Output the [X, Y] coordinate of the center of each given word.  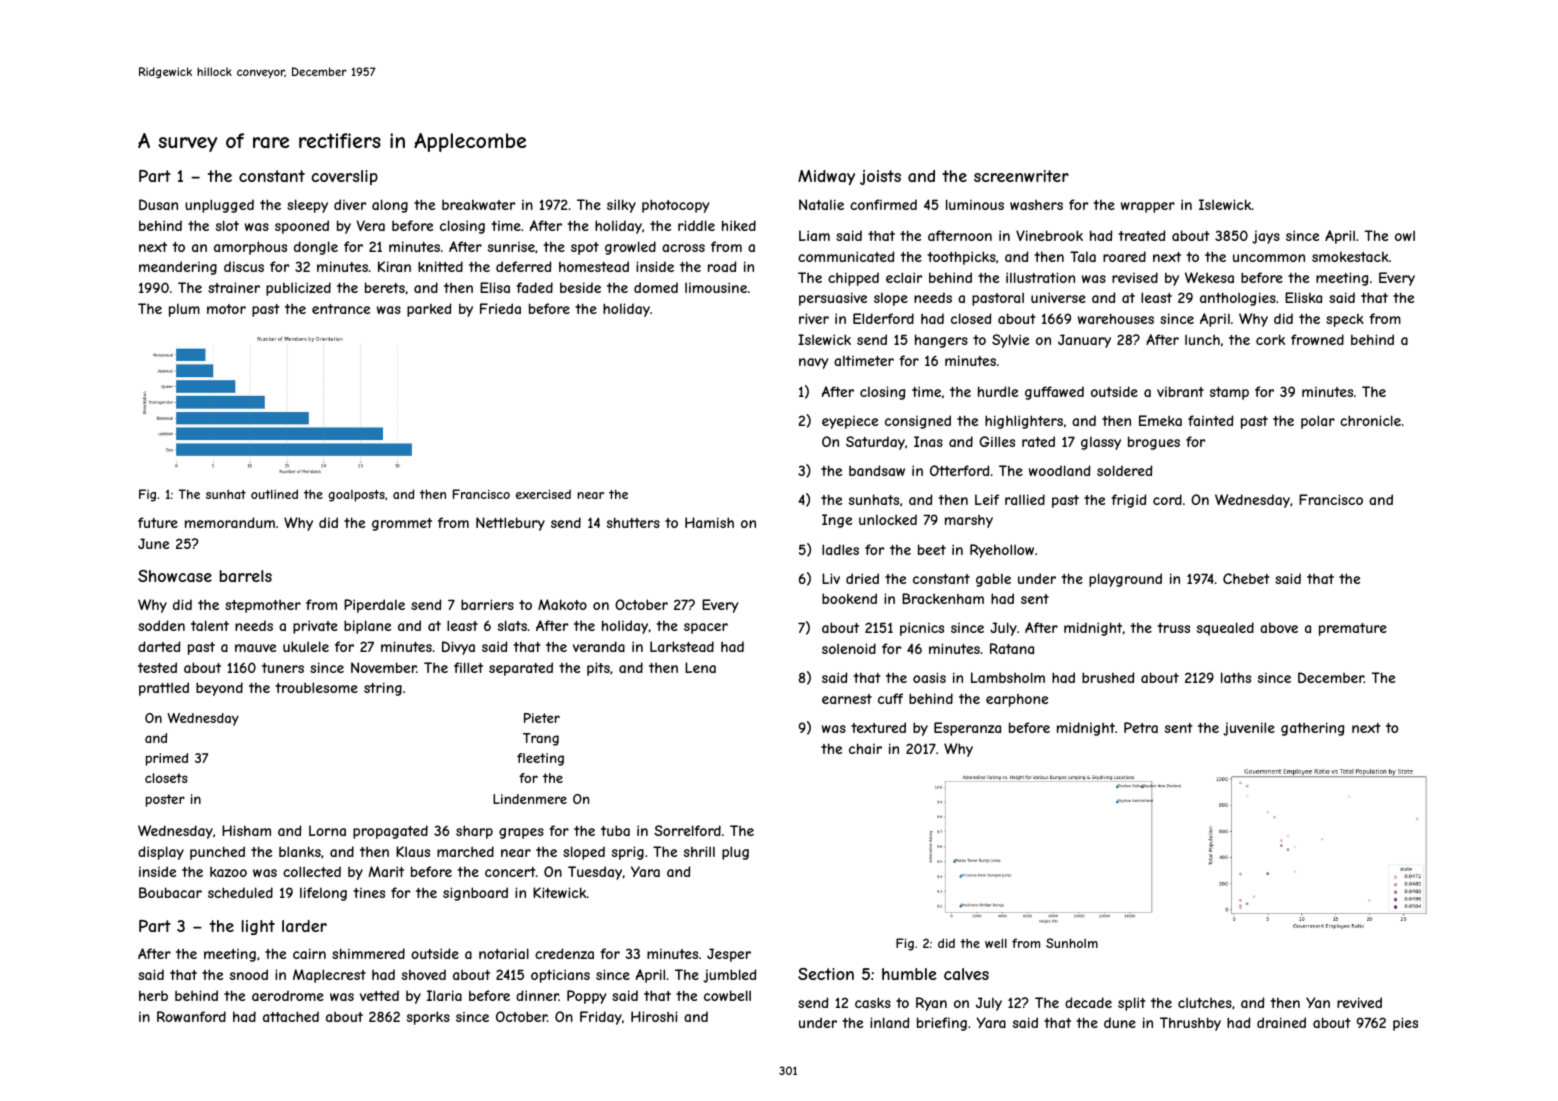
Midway [826, 178]
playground [1125, 580]
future [158, 522]
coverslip [344, 177]
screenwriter [1021, 176]
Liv [831, 578]
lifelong [323, 894]
